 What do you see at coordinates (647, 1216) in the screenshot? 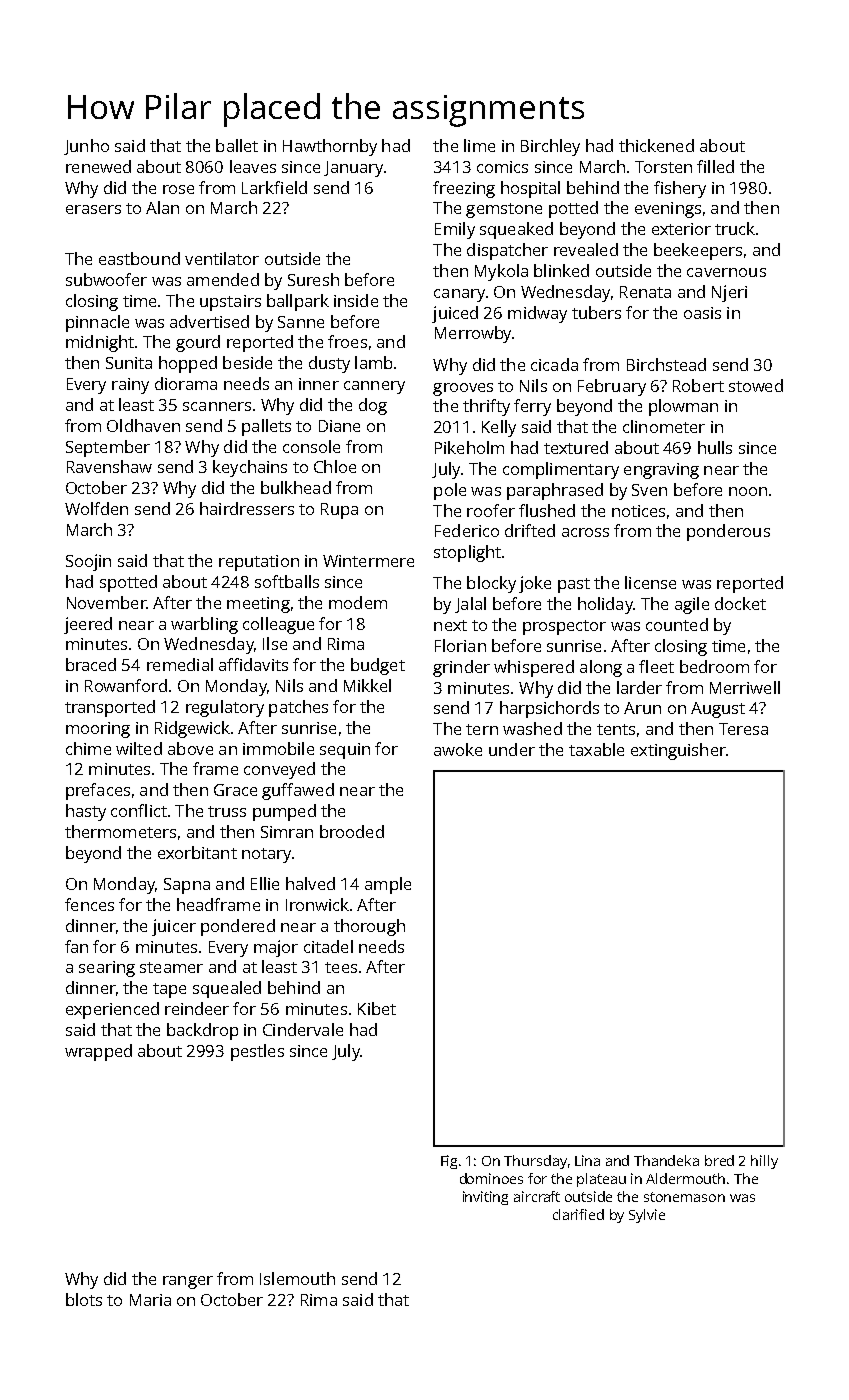
I see `Sylvie` at bounding box center [647, 1216].
